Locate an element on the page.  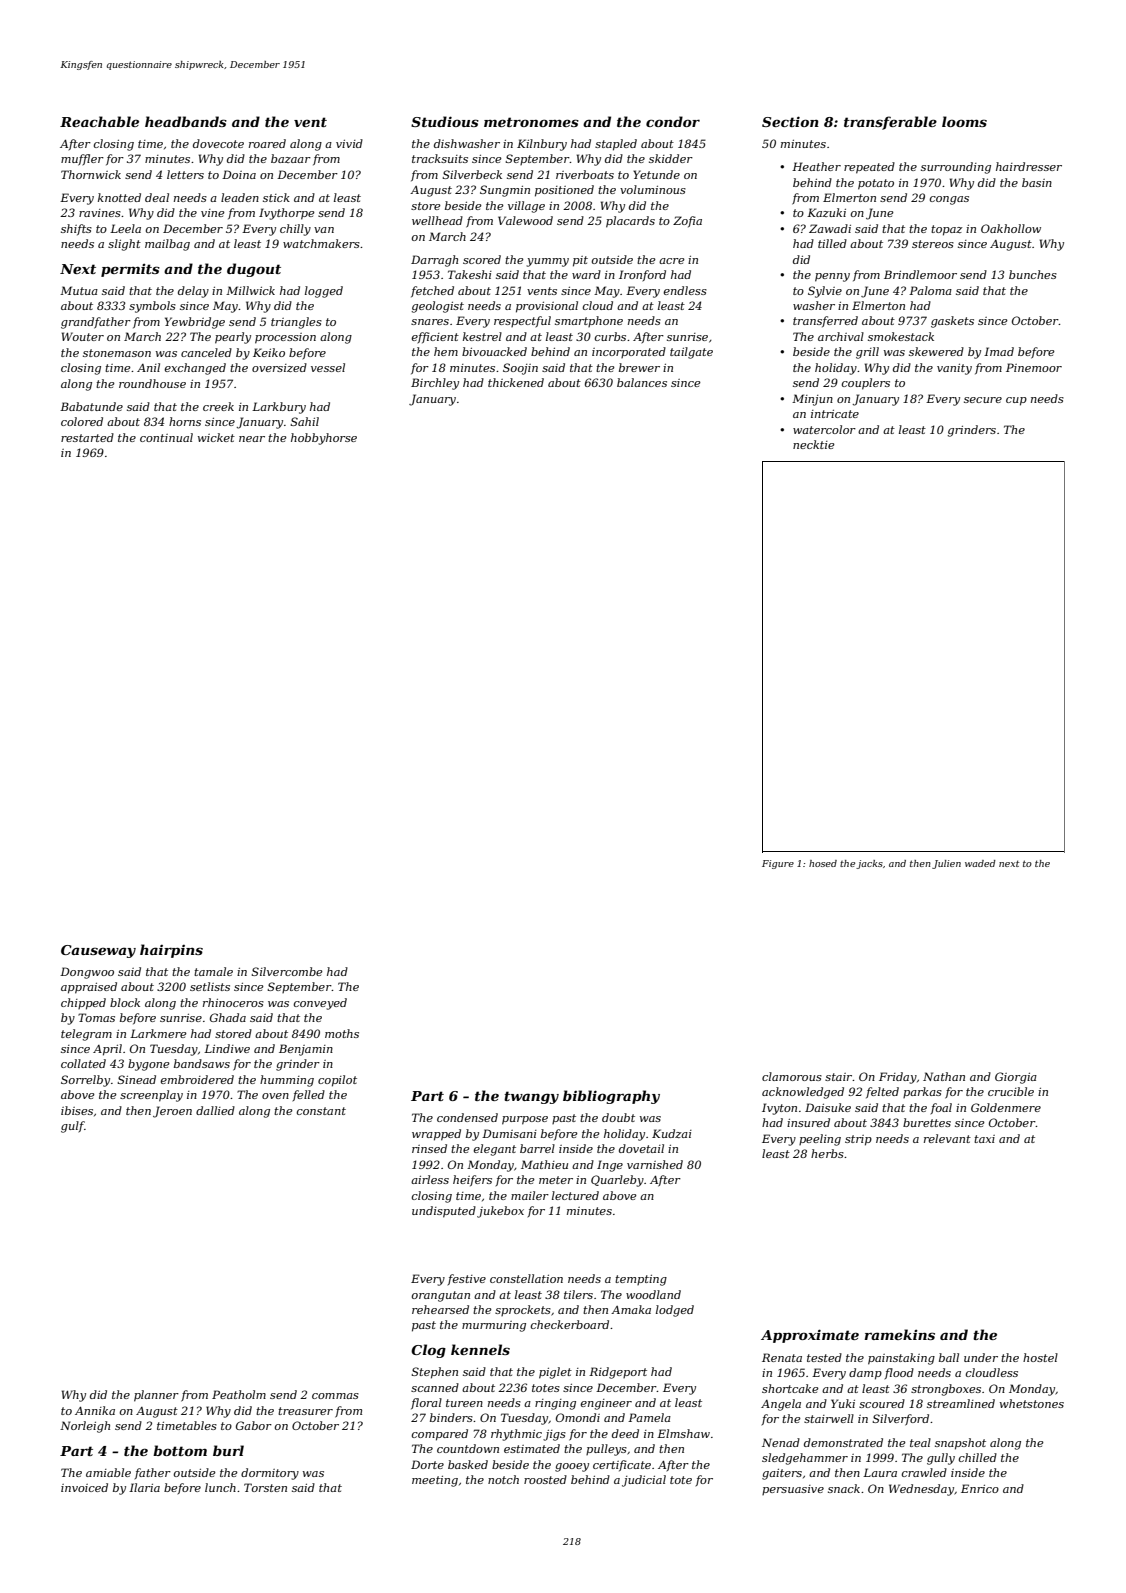
condor is located at coordinates (673, 121).
